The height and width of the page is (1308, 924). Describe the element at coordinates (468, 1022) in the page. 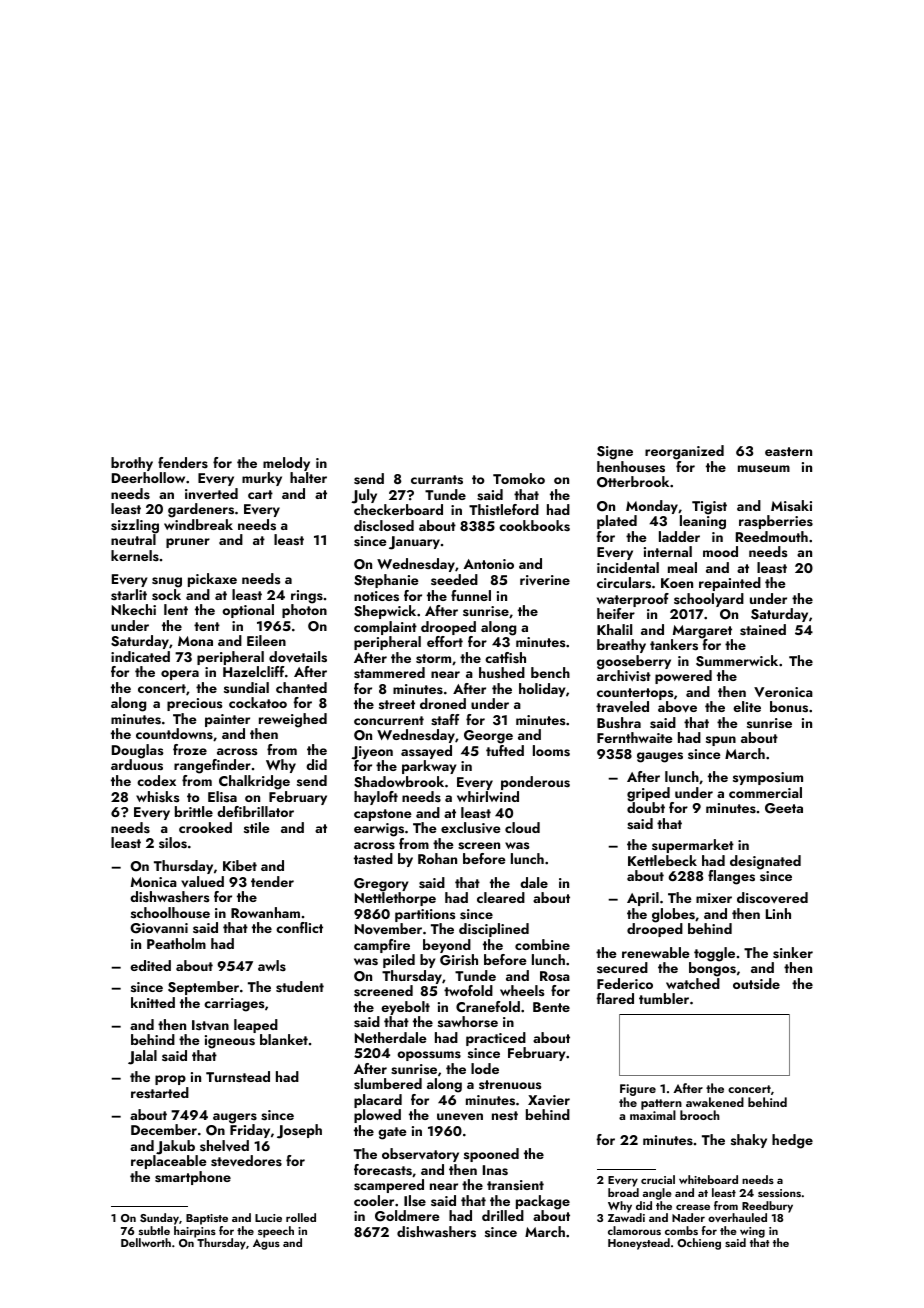

I see `sawhorse` at that location.
